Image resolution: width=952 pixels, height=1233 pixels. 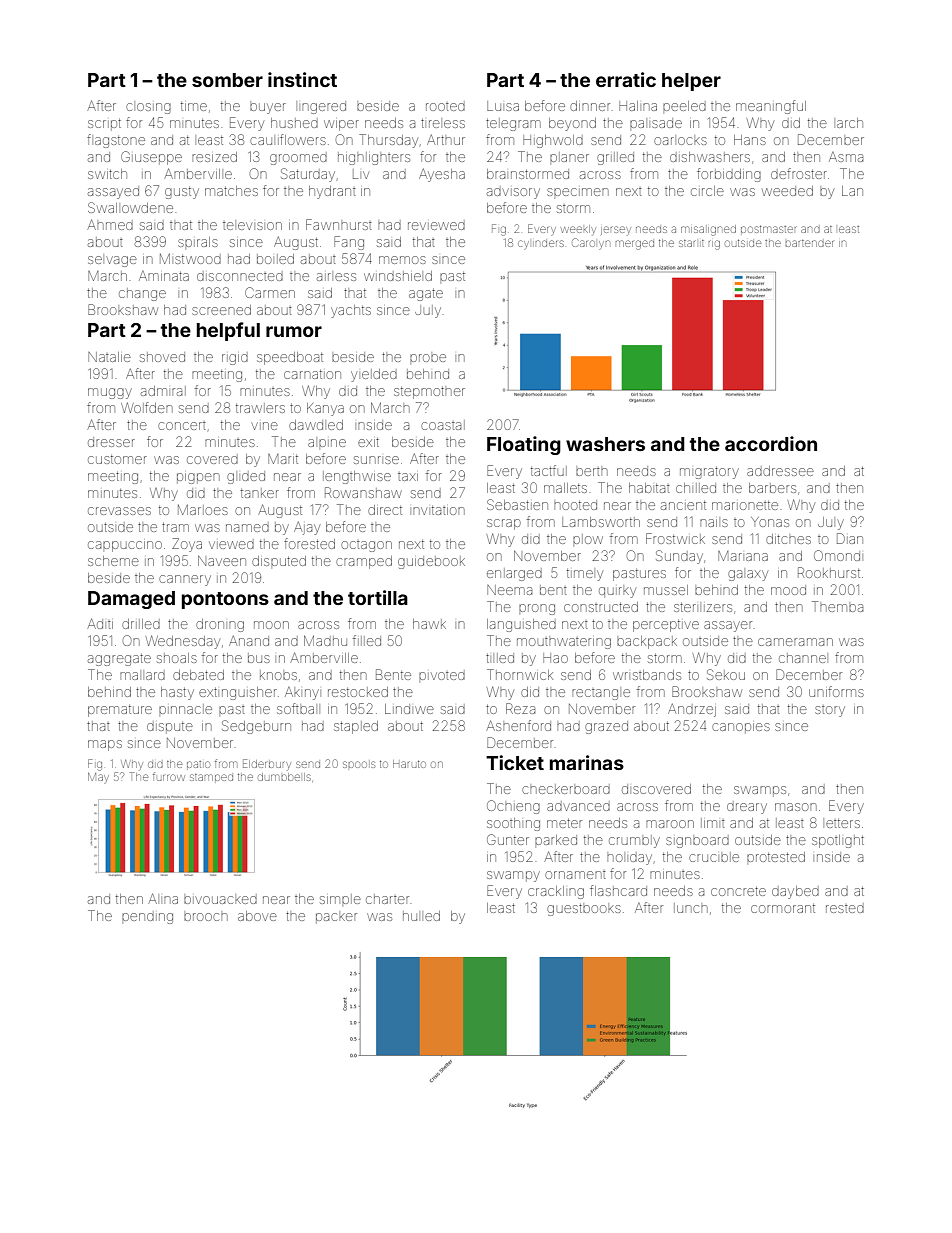 I want to click on addressee, so click(x=780, y=471).
